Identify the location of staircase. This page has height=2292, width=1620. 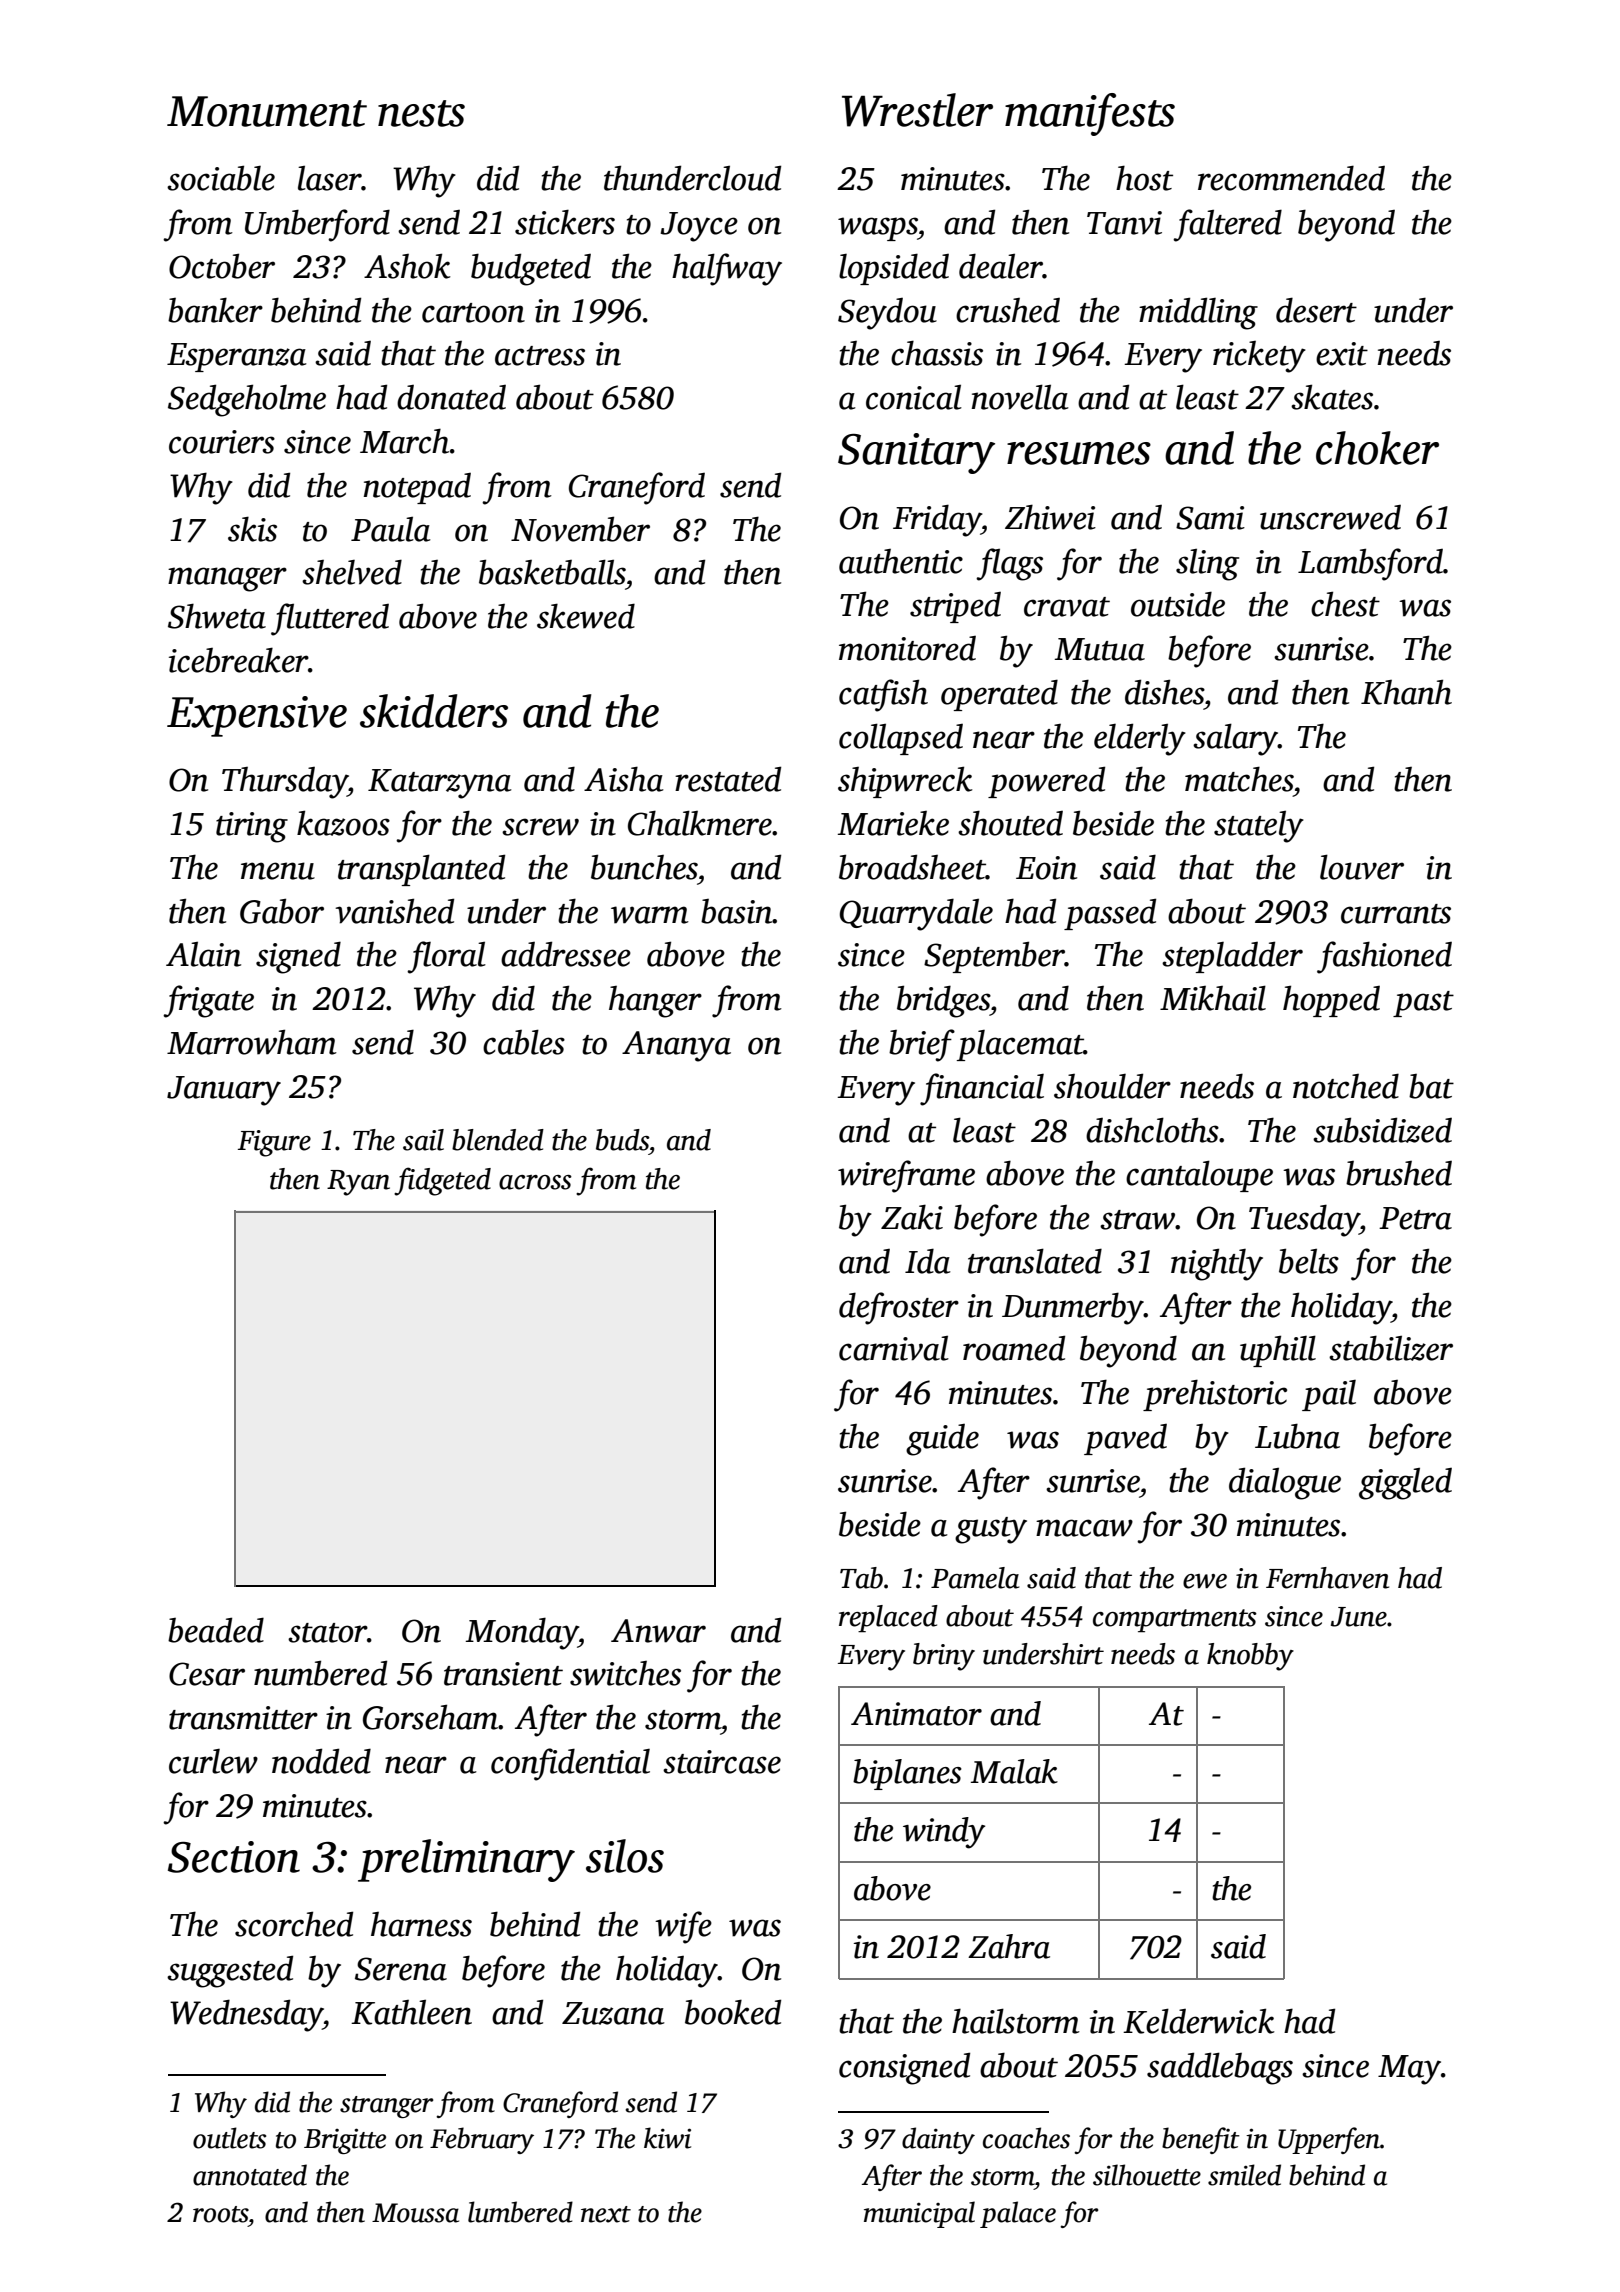
(722, 1762).
